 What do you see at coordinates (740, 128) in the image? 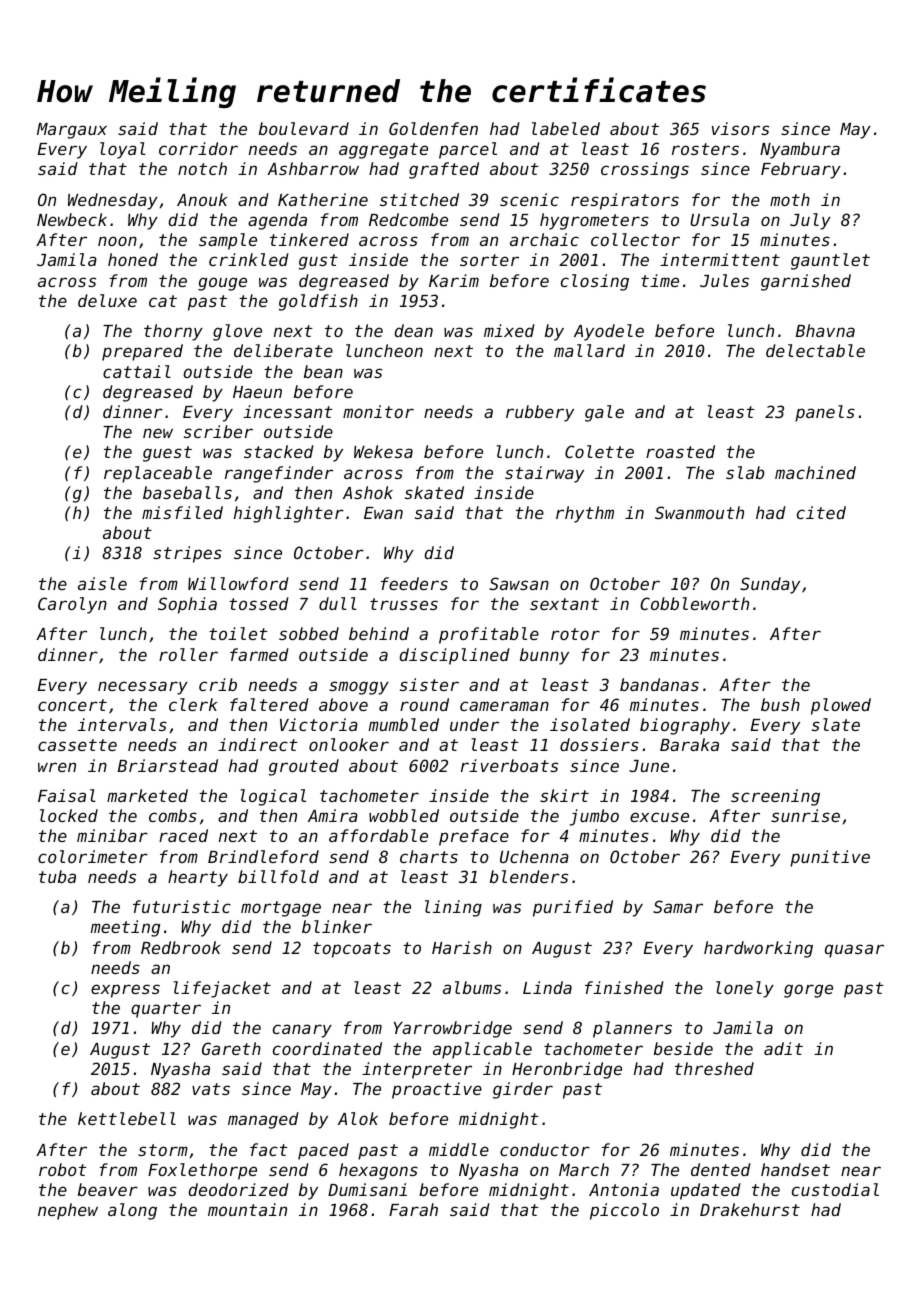
I see `visors` at bounding box center [740, 128].
